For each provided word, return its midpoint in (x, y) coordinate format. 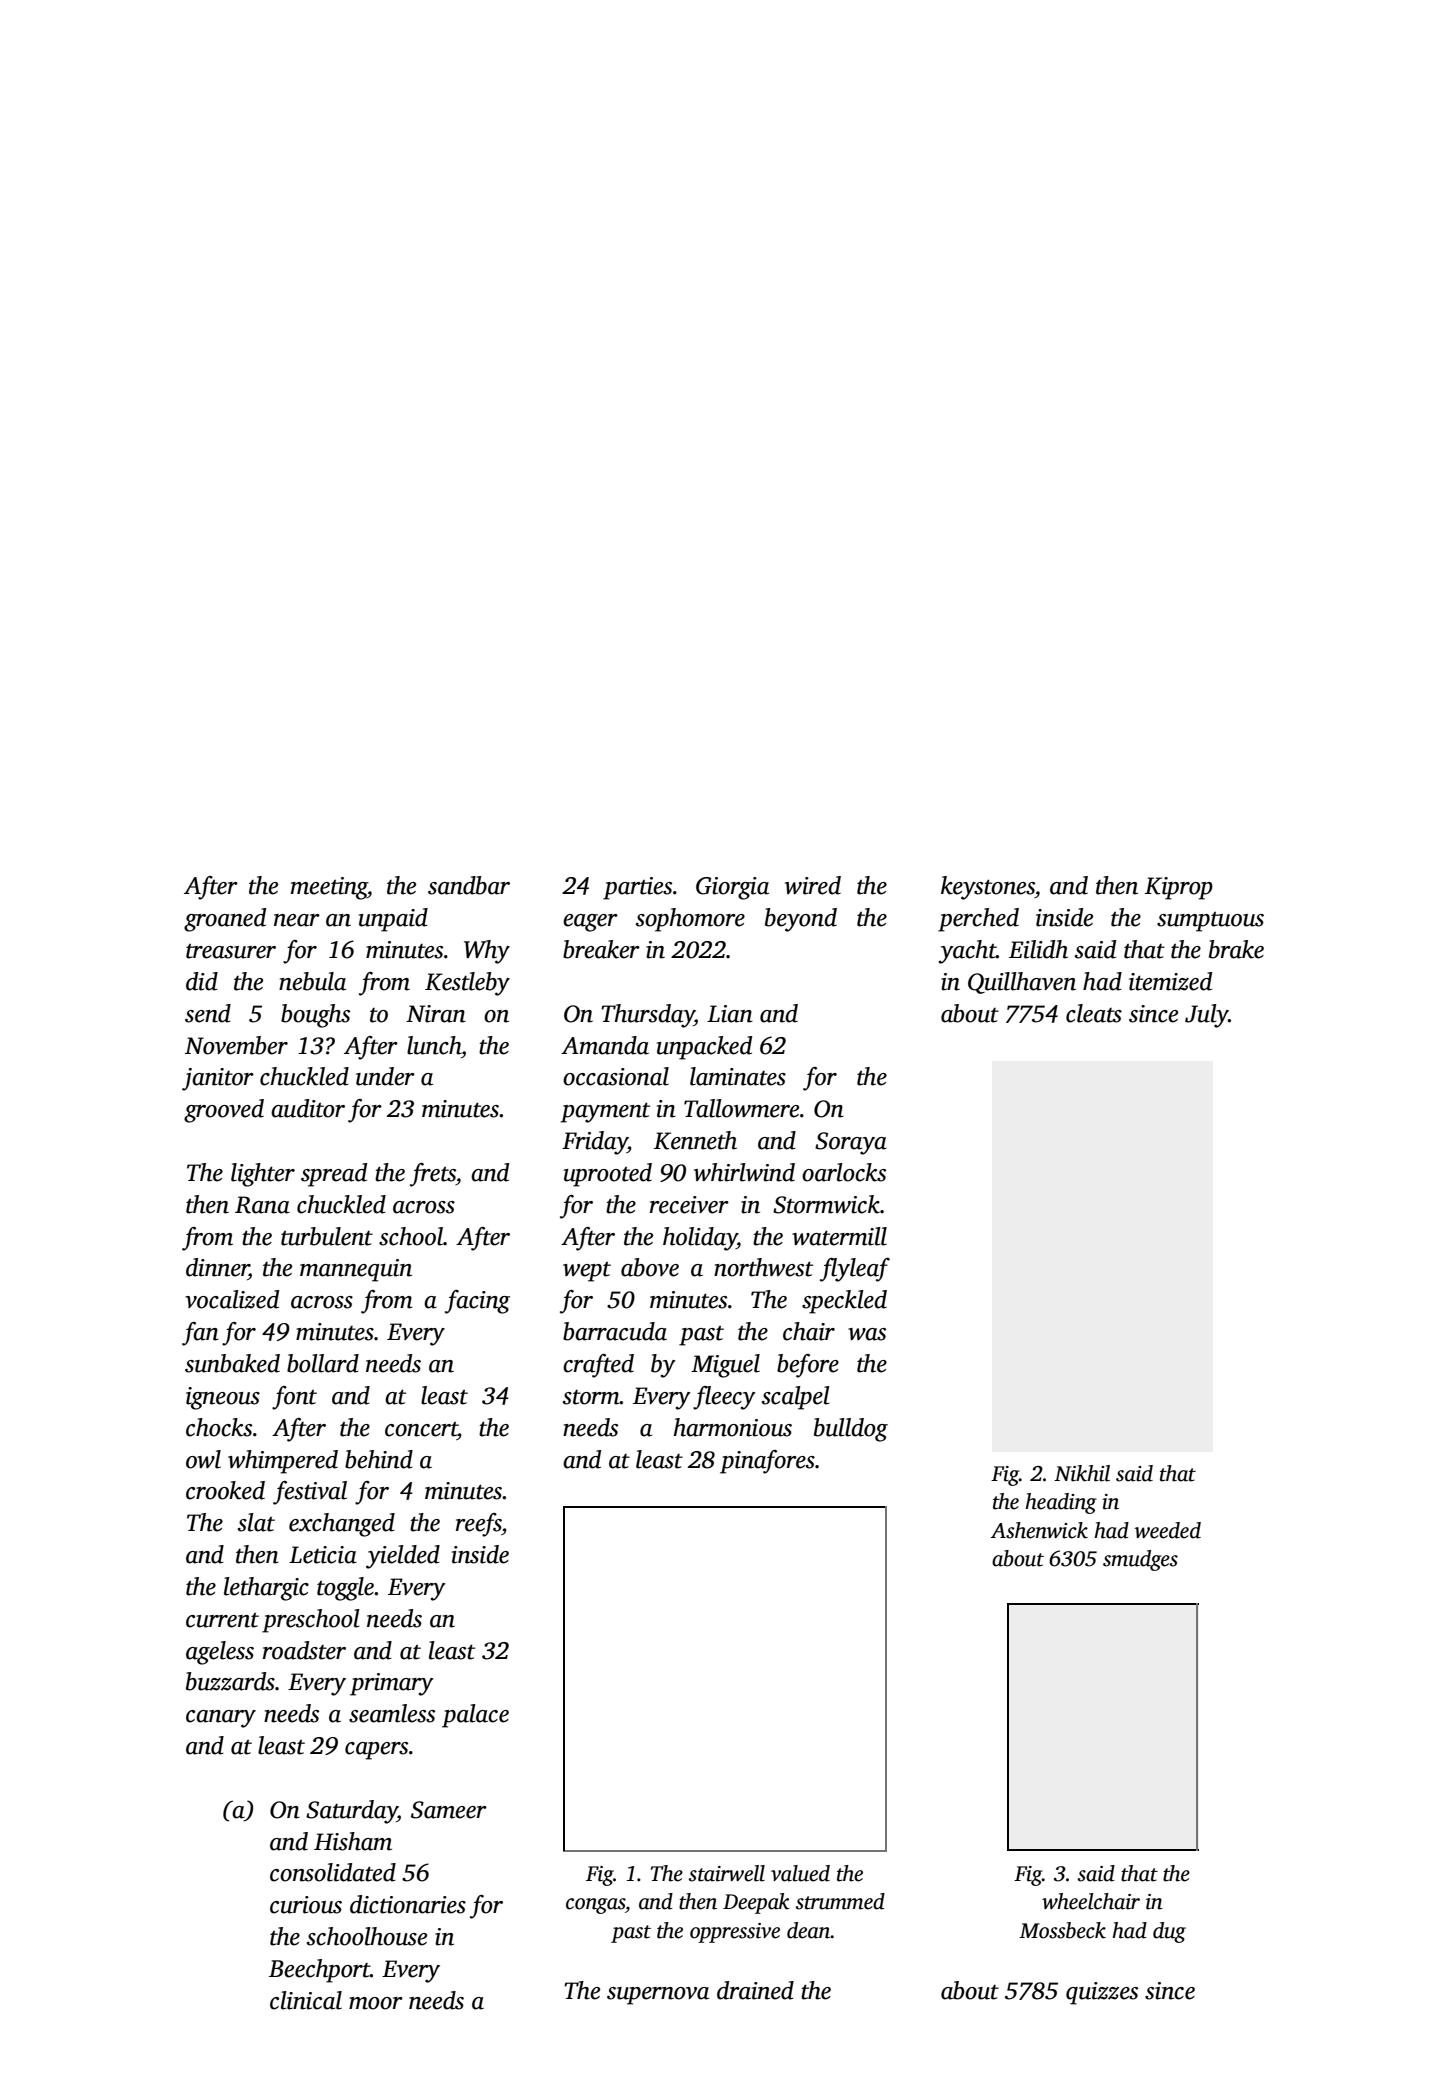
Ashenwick (1039, 1530)
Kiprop (1179, 888)
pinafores (767, 1462)
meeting (329, 888)
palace (475, 1716)
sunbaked (232, 1363)
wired (813, 885)
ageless (220, 1653)
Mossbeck (1062, 1930)
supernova (658, 1996)
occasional (616, 1076)
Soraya (851, 1143)
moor (376, 2003)
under (385, 1076)
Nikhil (1082, 1473)
